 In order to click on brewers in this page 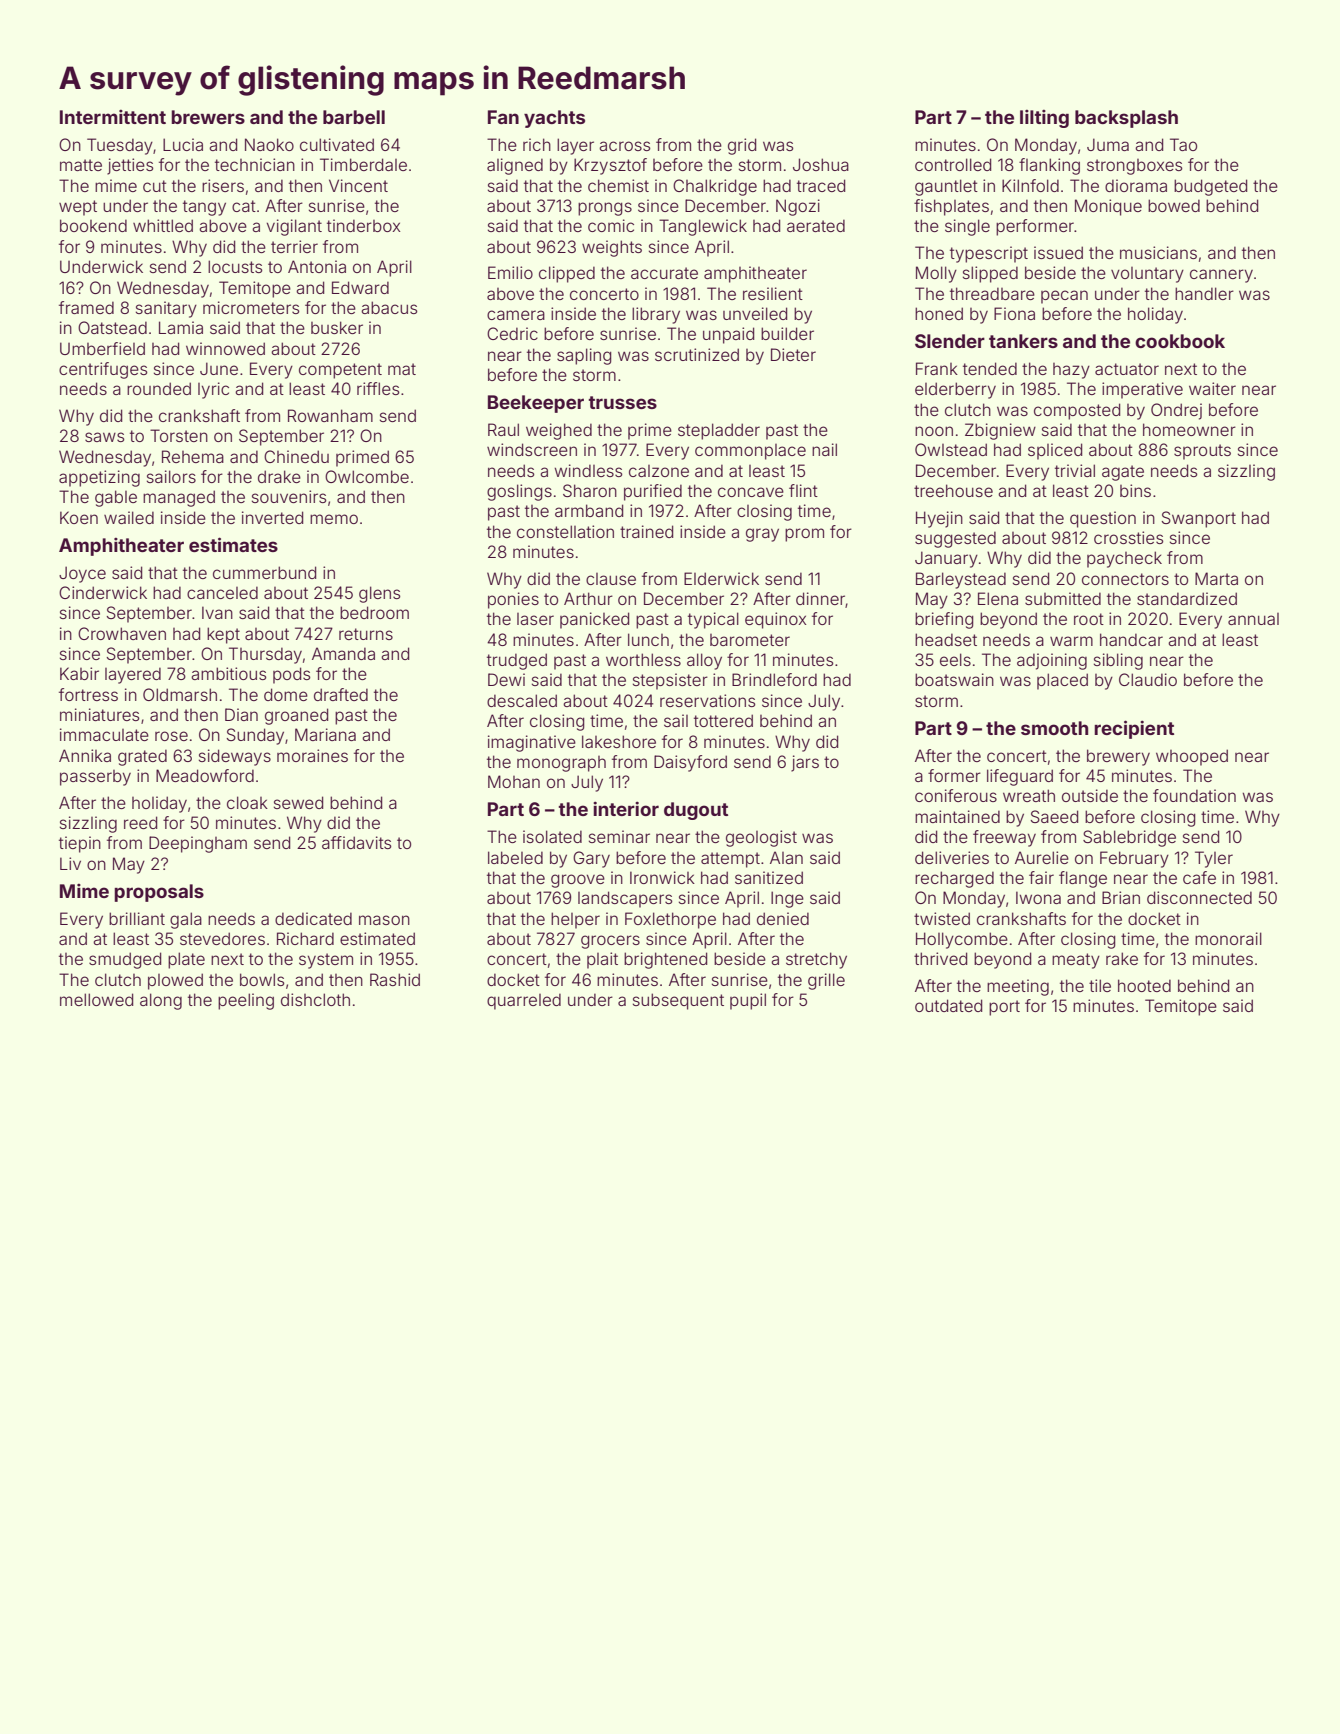, I will do `click(208, 117)`.
